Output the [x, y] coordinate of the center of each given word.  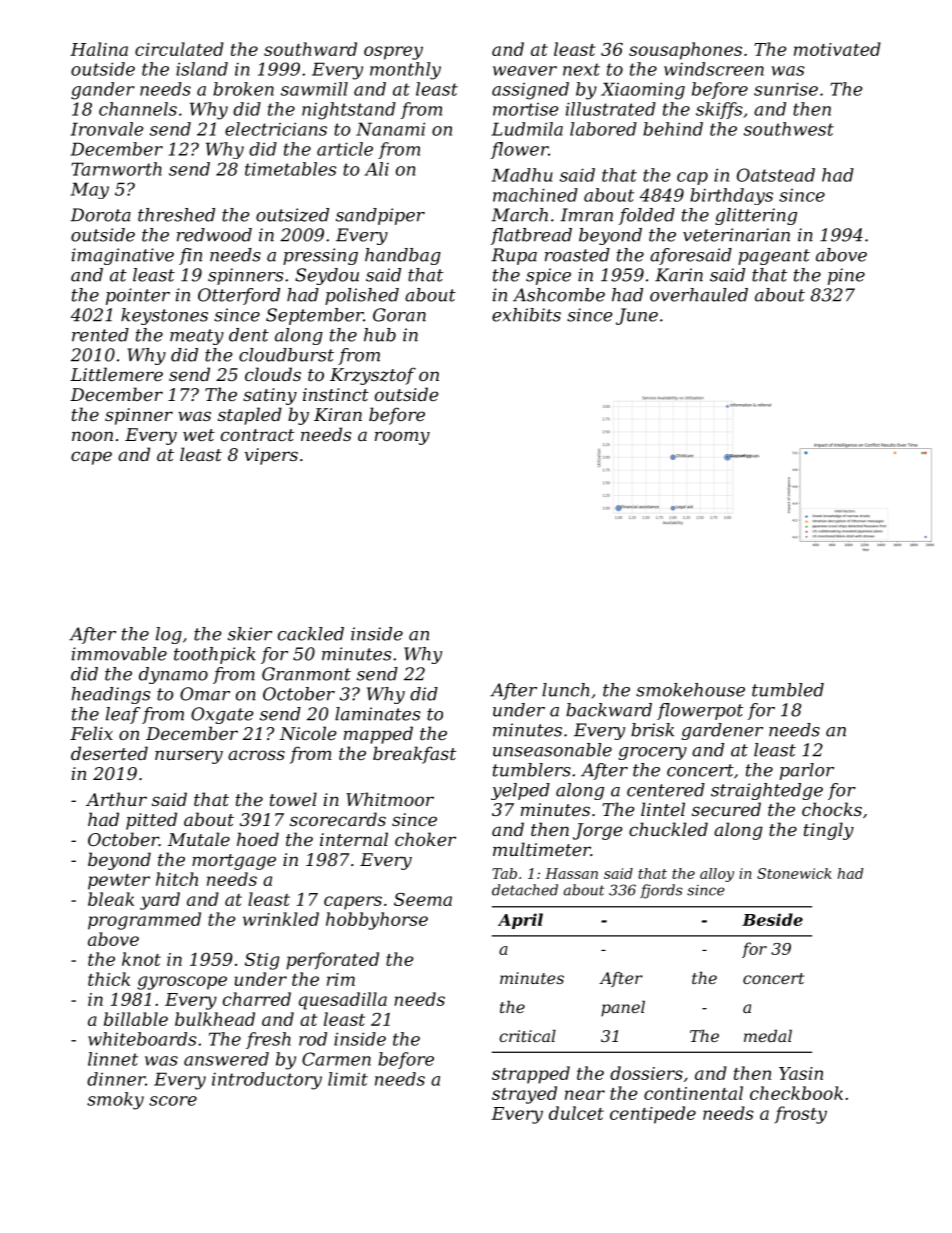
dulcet [576, 1113]
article [345, 149]
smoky [115, 1101]
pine [846, 276]
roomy [402, 438]
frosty [801, 1115]
